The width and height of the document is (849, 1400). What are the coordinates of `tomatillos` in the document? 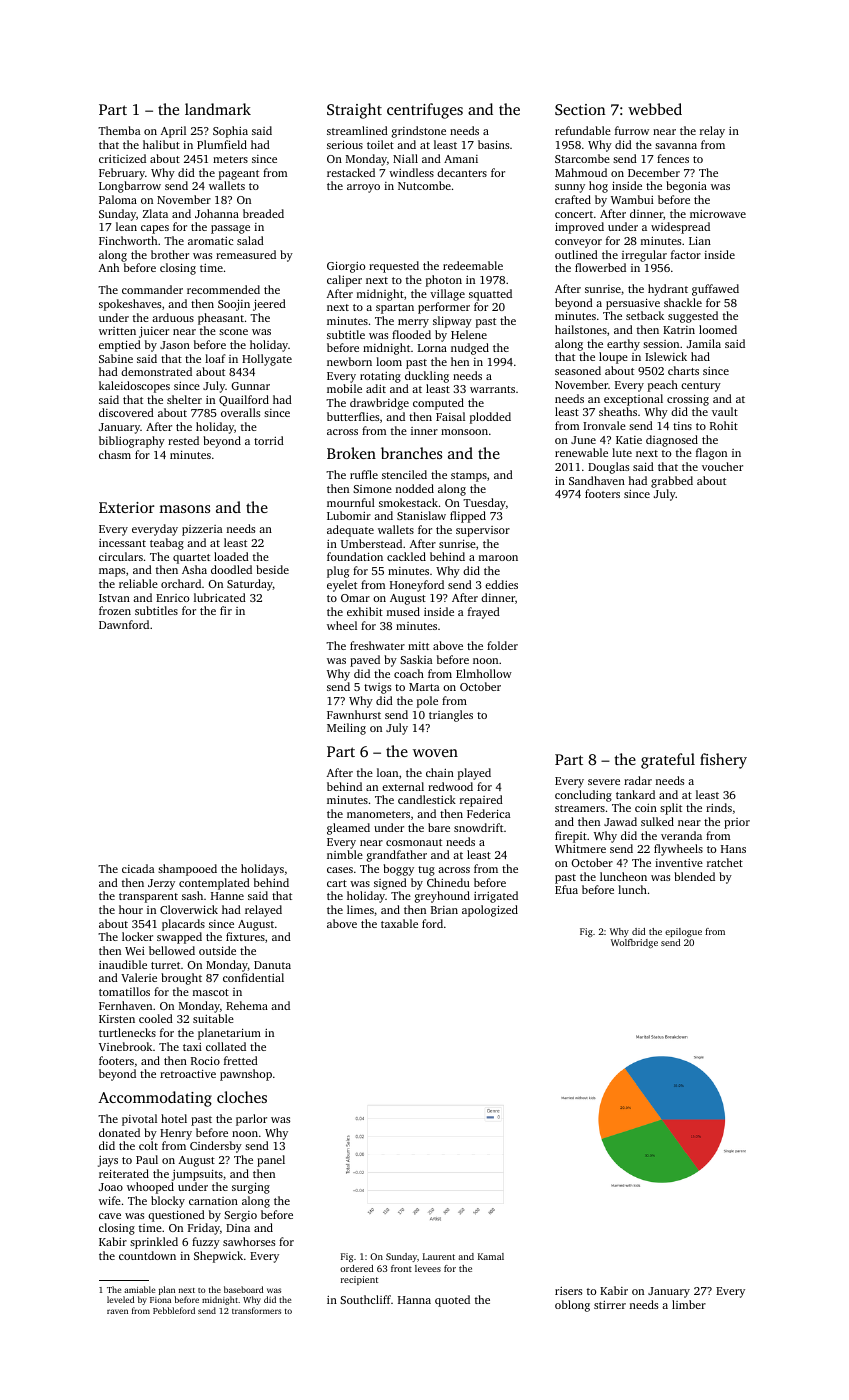 It's located at (124, 991).
